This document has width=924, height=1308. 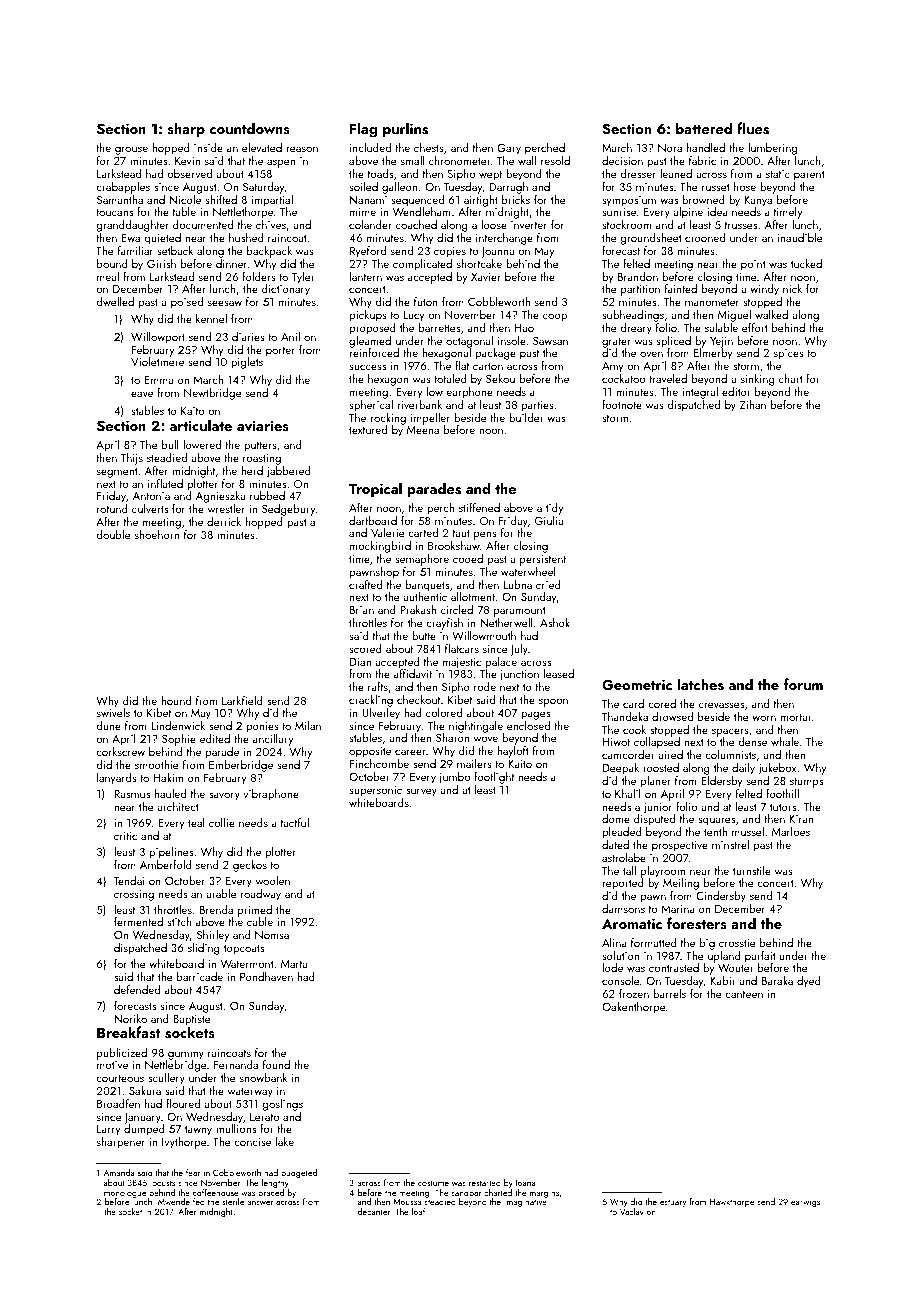 What do you see at coordinates (142, 1118) in the document?
I see `January` at bounding box center [142, 1118].
